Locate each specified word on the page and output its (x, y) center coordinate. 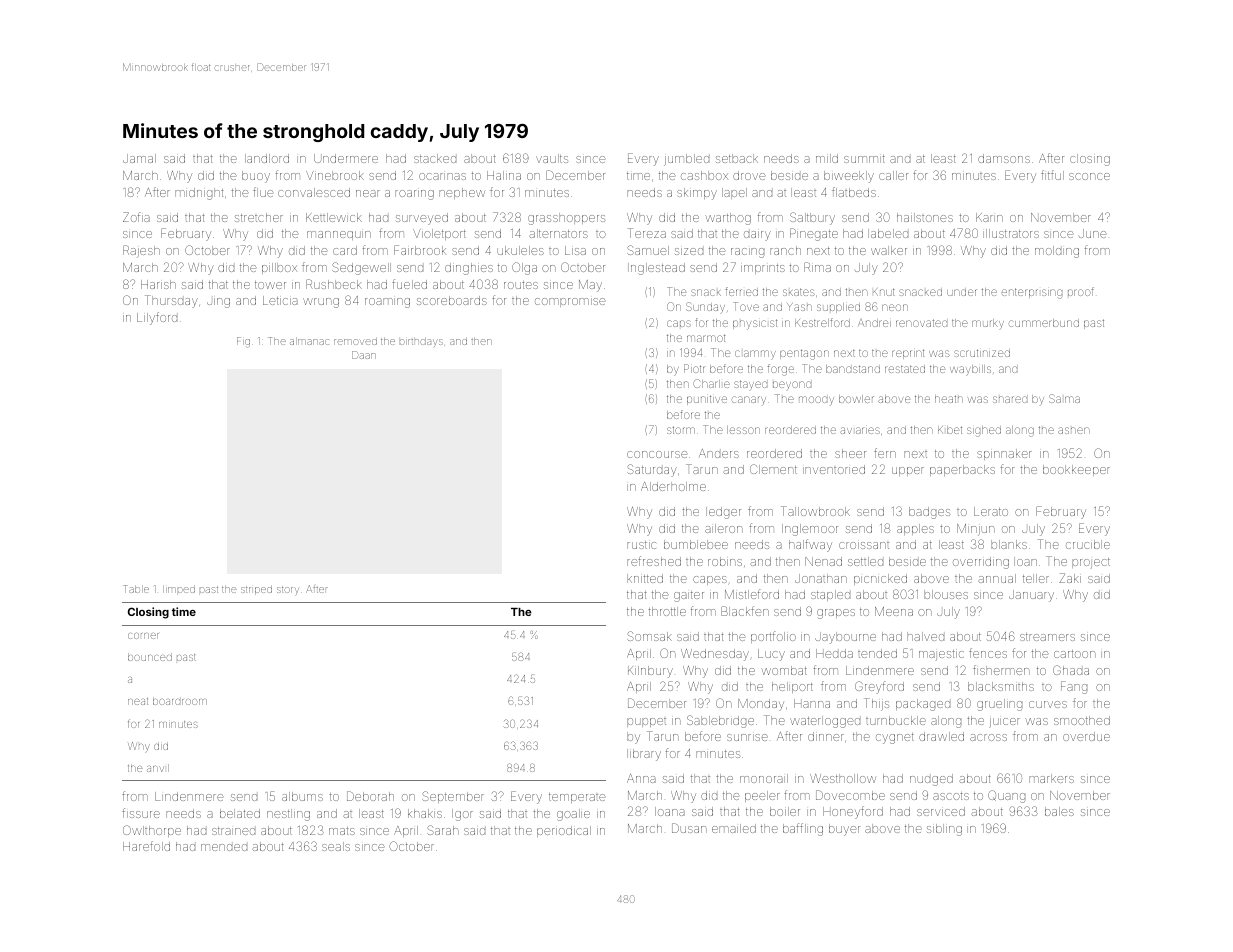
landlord (267, 158)
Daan (364, 355)
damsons (1004, 158)
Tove (746, 306)
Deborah (370, 796)
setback (737, 158)
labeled (888, 233)
